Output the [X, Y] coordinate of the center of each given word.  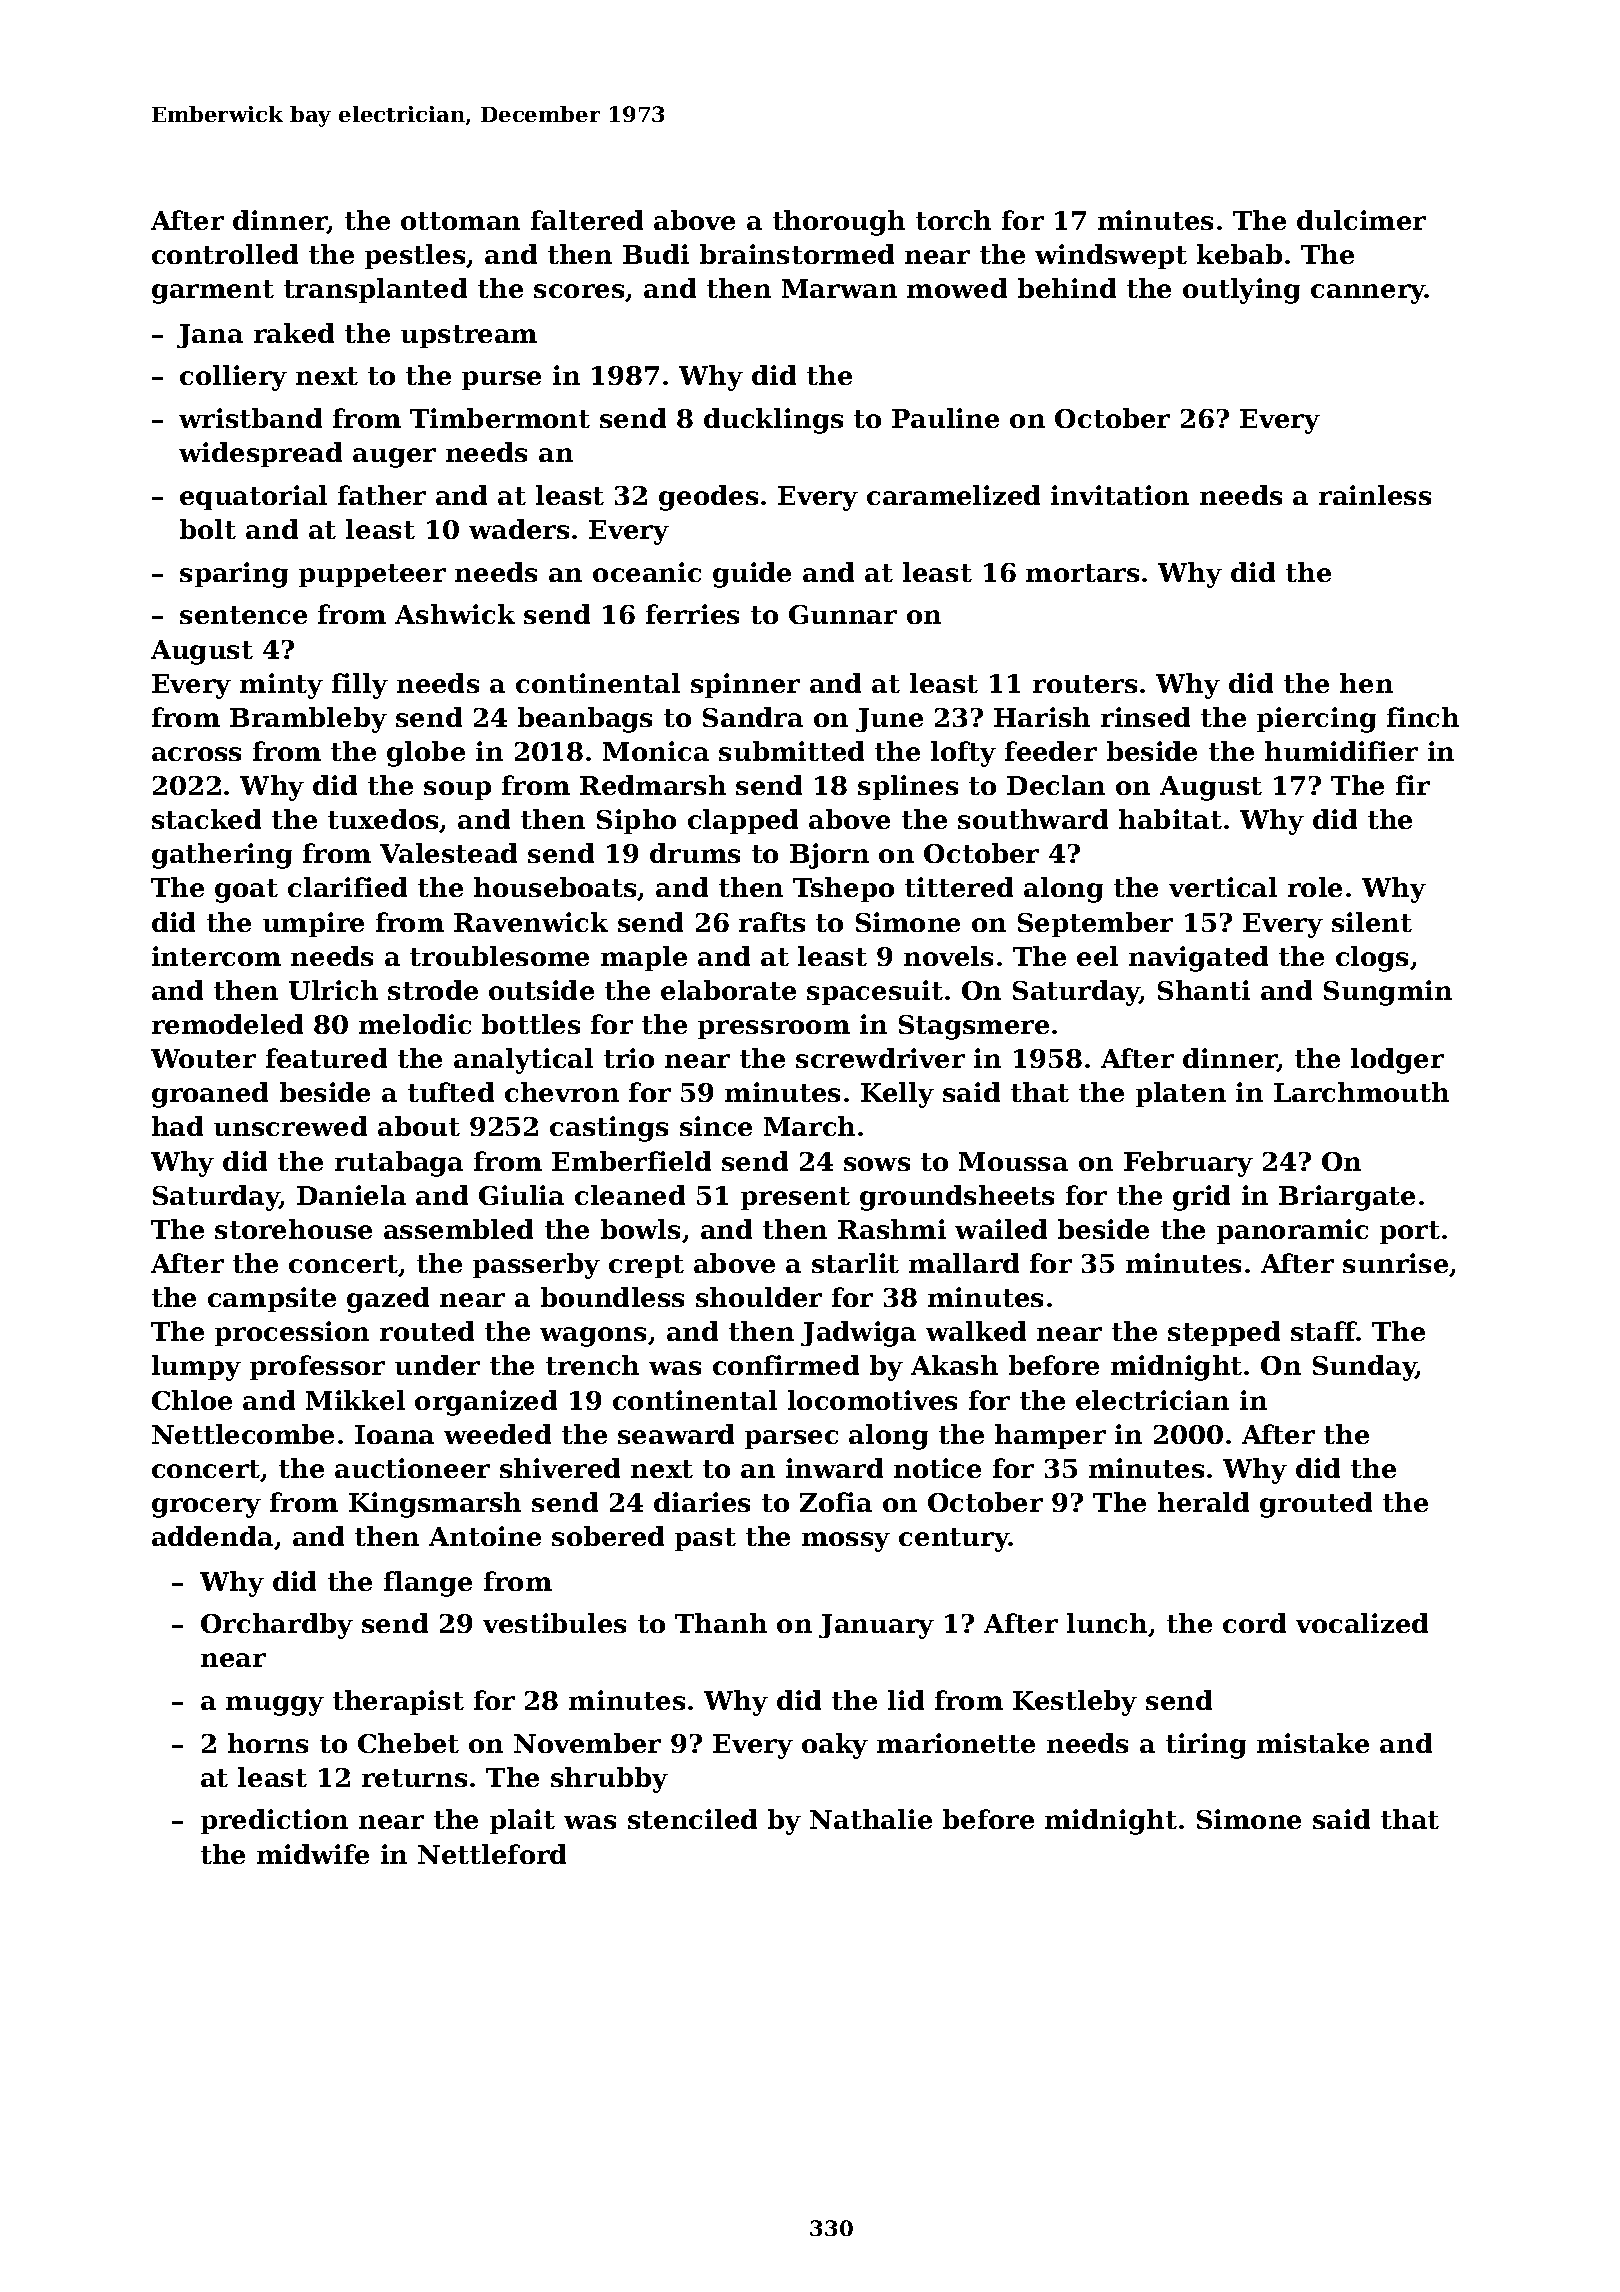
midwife [313, 1854]
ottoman [460, 221]
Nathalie [871, 1819]
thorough [839, 223]
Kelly [897, 1095]
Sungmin [1388, 993]
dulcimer [1361, 220]
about [419, 1126]
